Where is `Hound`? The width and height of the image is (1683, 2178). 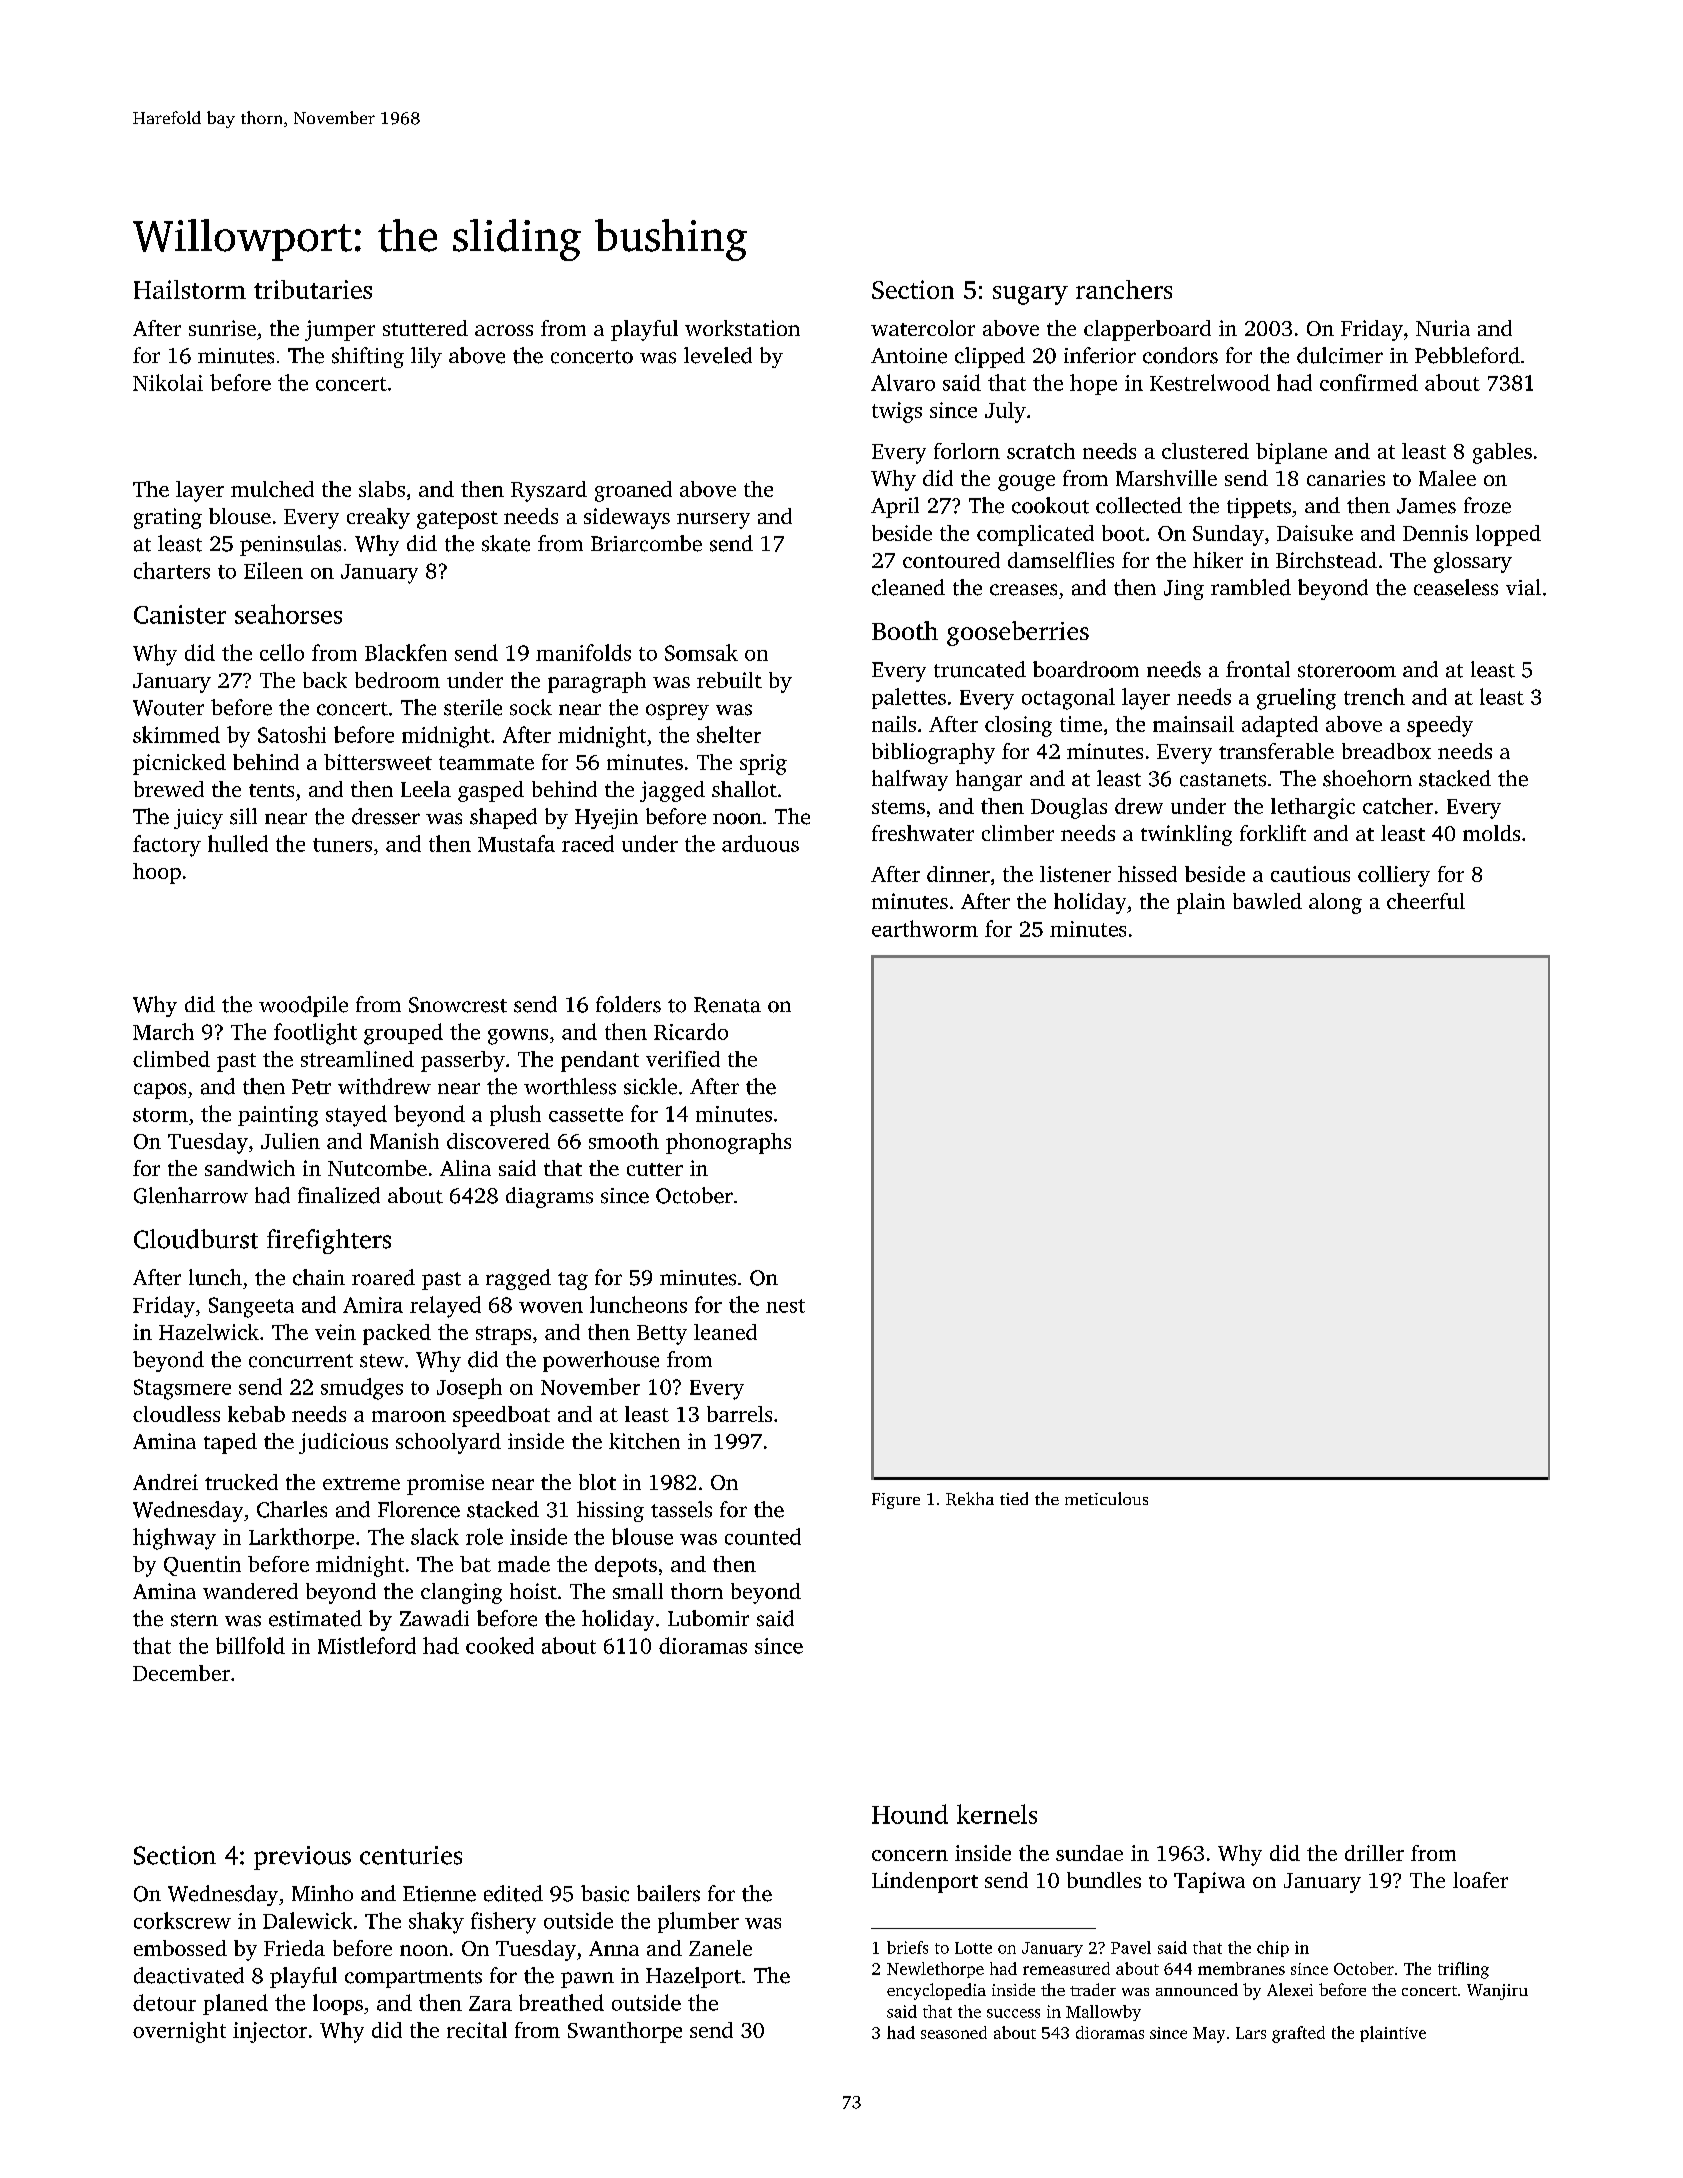 Hound is located at coordinates (910, 1814).
